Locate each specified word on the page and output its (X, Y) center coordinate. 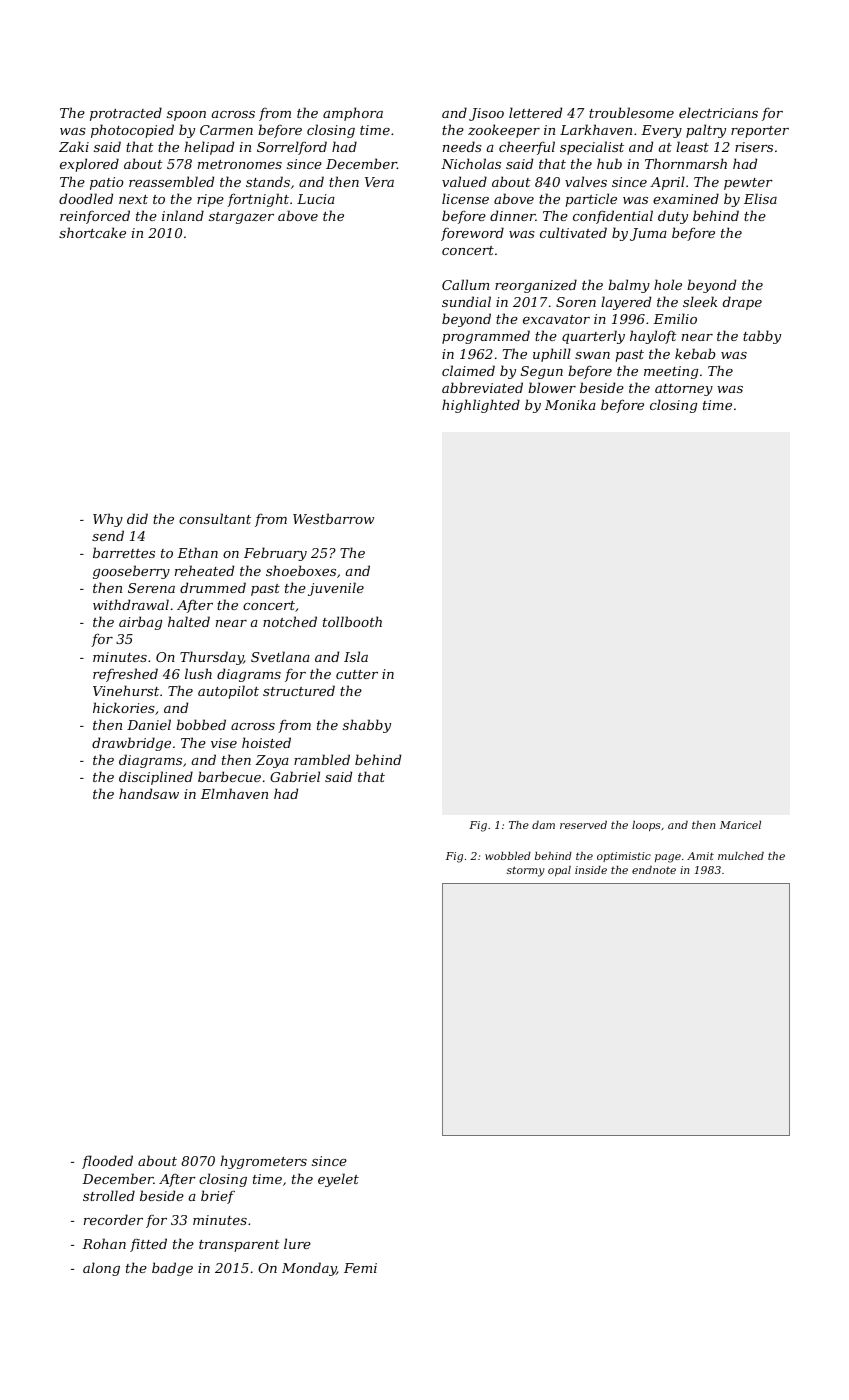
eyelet (338, 1180)
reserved (583, 825)
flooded (107, 1162)
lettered (535, 112)
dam (543, 825)
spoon (186, 116)
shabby (367, 726)
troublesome (631, 112)
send (108, 535)
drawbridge (131, 744)
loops (646, 826)
